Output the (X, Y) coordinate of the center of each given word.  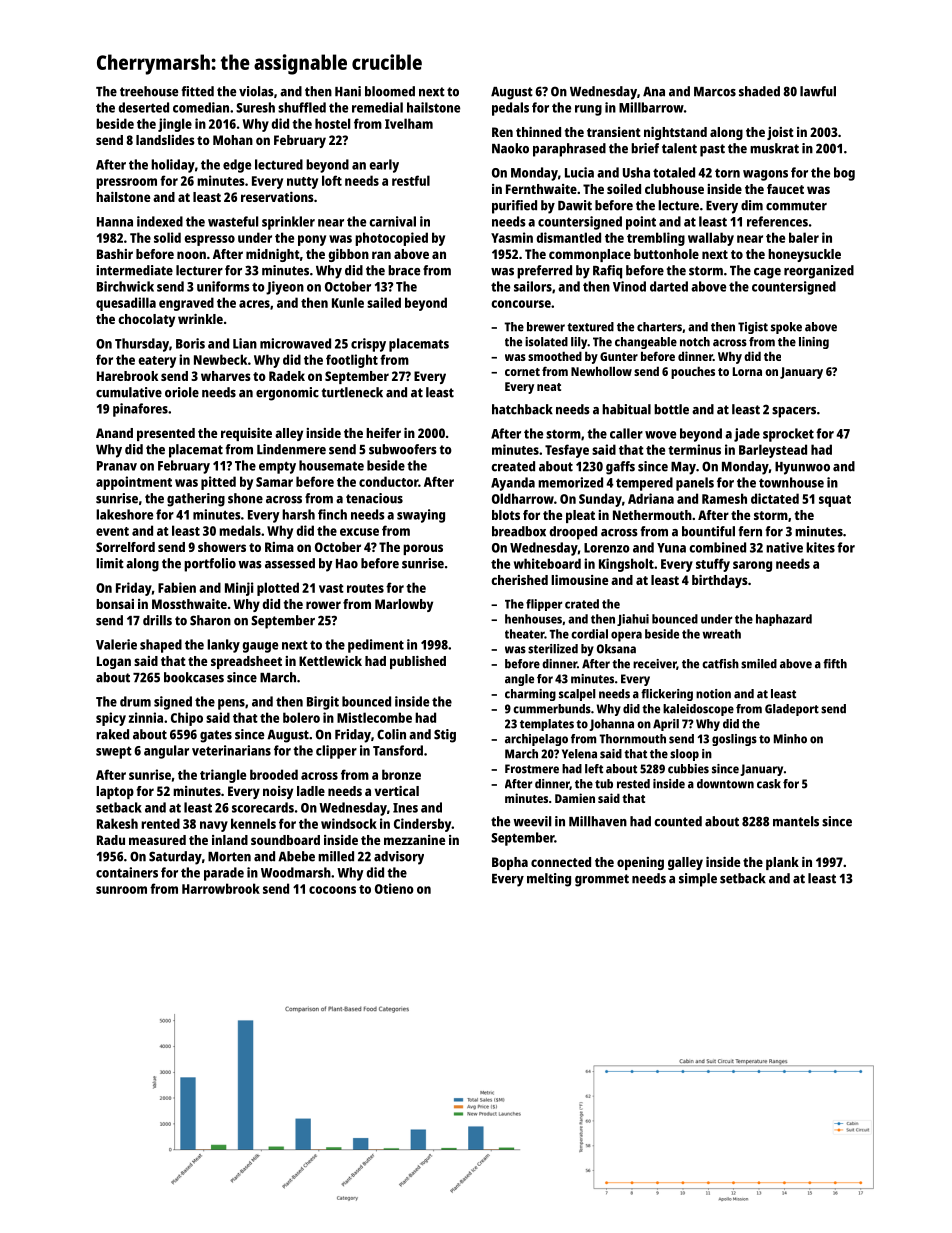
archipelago (536, 740)
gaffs (620, 468)
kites (820, 547)
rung (588, 110)
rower (323, 605)
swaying (421, 516)
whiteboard (547, 563)
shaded (759, 91)
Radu (111, 840)
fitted (197, 91)
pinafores (140, 410)
